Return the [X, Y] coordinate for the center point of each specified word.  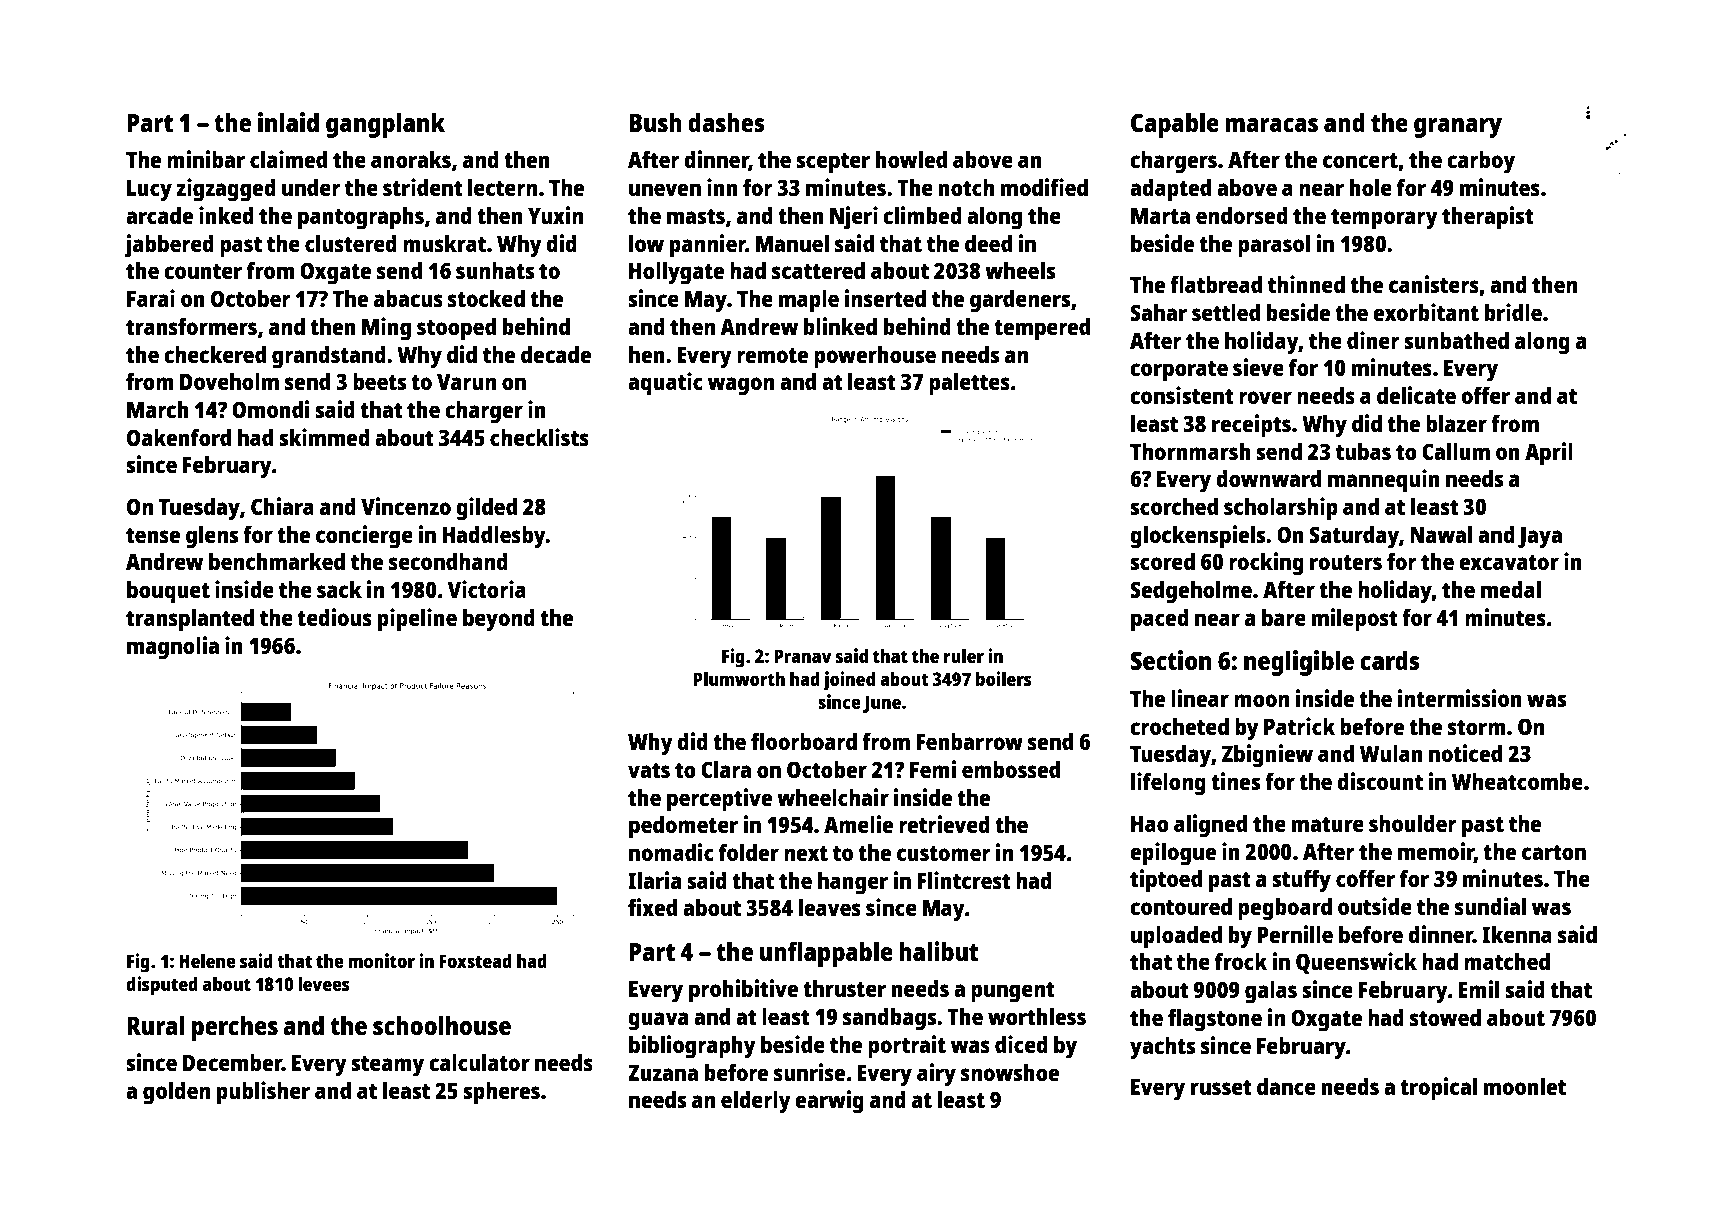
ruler [964, 655]
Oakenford [179, 437]
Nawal [1441, 534]
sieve [1258, 367]
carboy [1481, 162]
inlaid [288, 122]
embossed [1011, 769]
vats [649, 770]
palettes [969, 384]
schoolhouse [442, 1025]
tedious [334, 617]
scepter [833, 163]
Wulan [1391, 753]
